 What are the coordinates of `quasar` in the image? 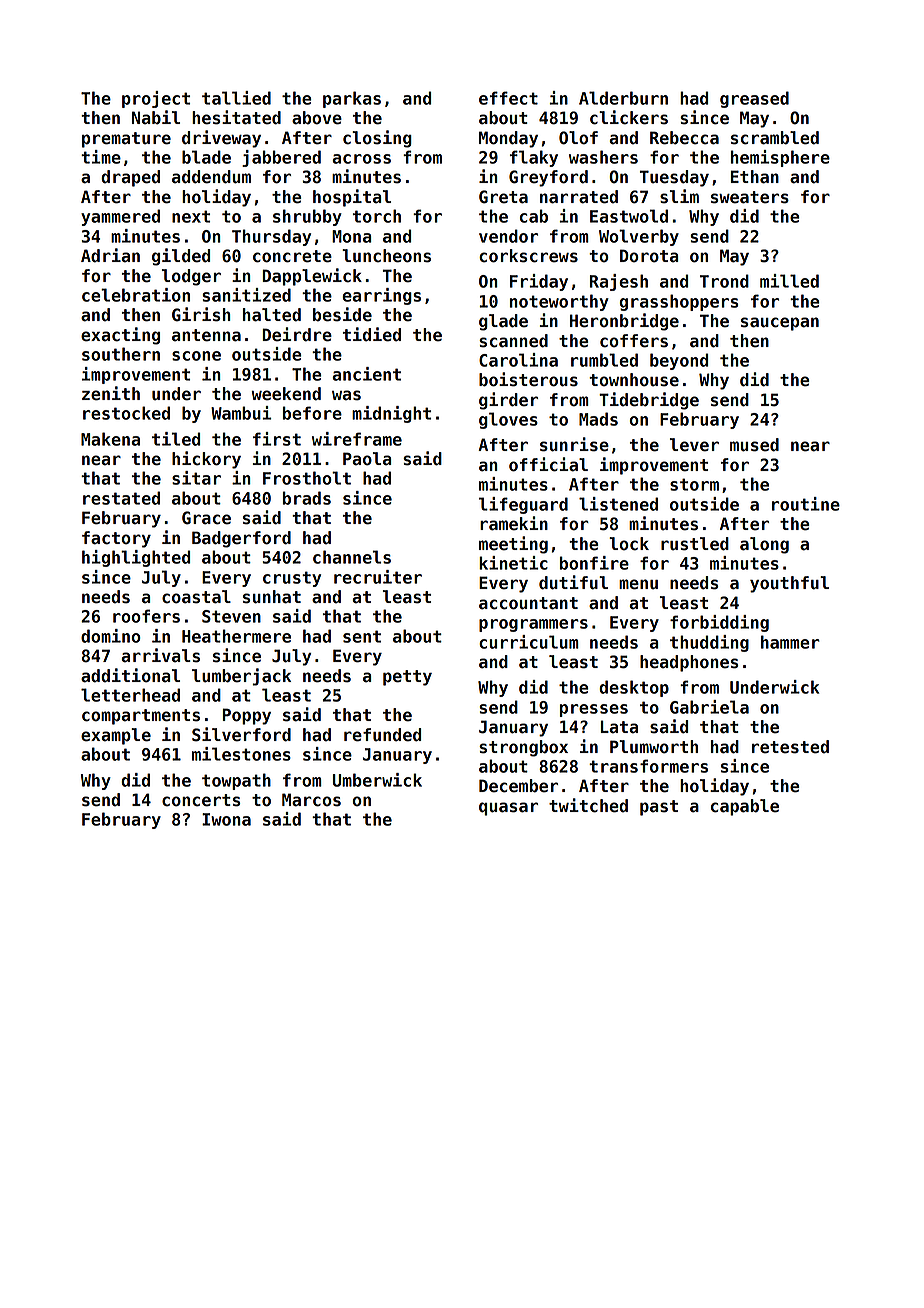 It's located at (508, 809).
